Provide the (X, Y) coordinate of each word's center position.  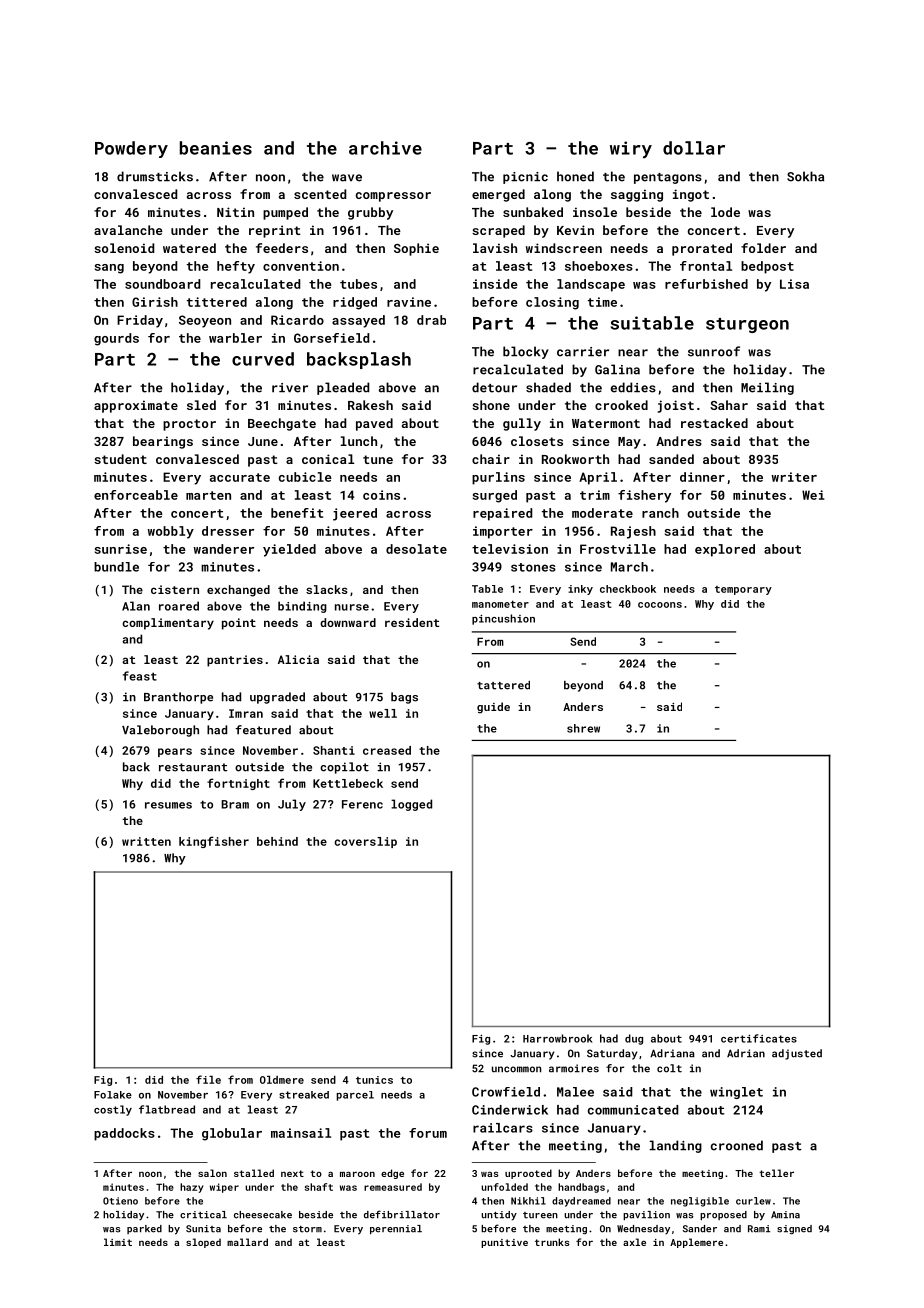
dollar (694, 148)
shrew (583, 728)
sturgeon (747, 325)
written (146, 841)
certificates (759, 1038)
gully (522, 424)
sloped (203, 1243)
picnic (525, 178)
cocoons (660, 605)
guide (493, 708)
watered (189, 248)
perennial (396, 1229)
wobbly (171, 532)
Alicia (298, 659)
